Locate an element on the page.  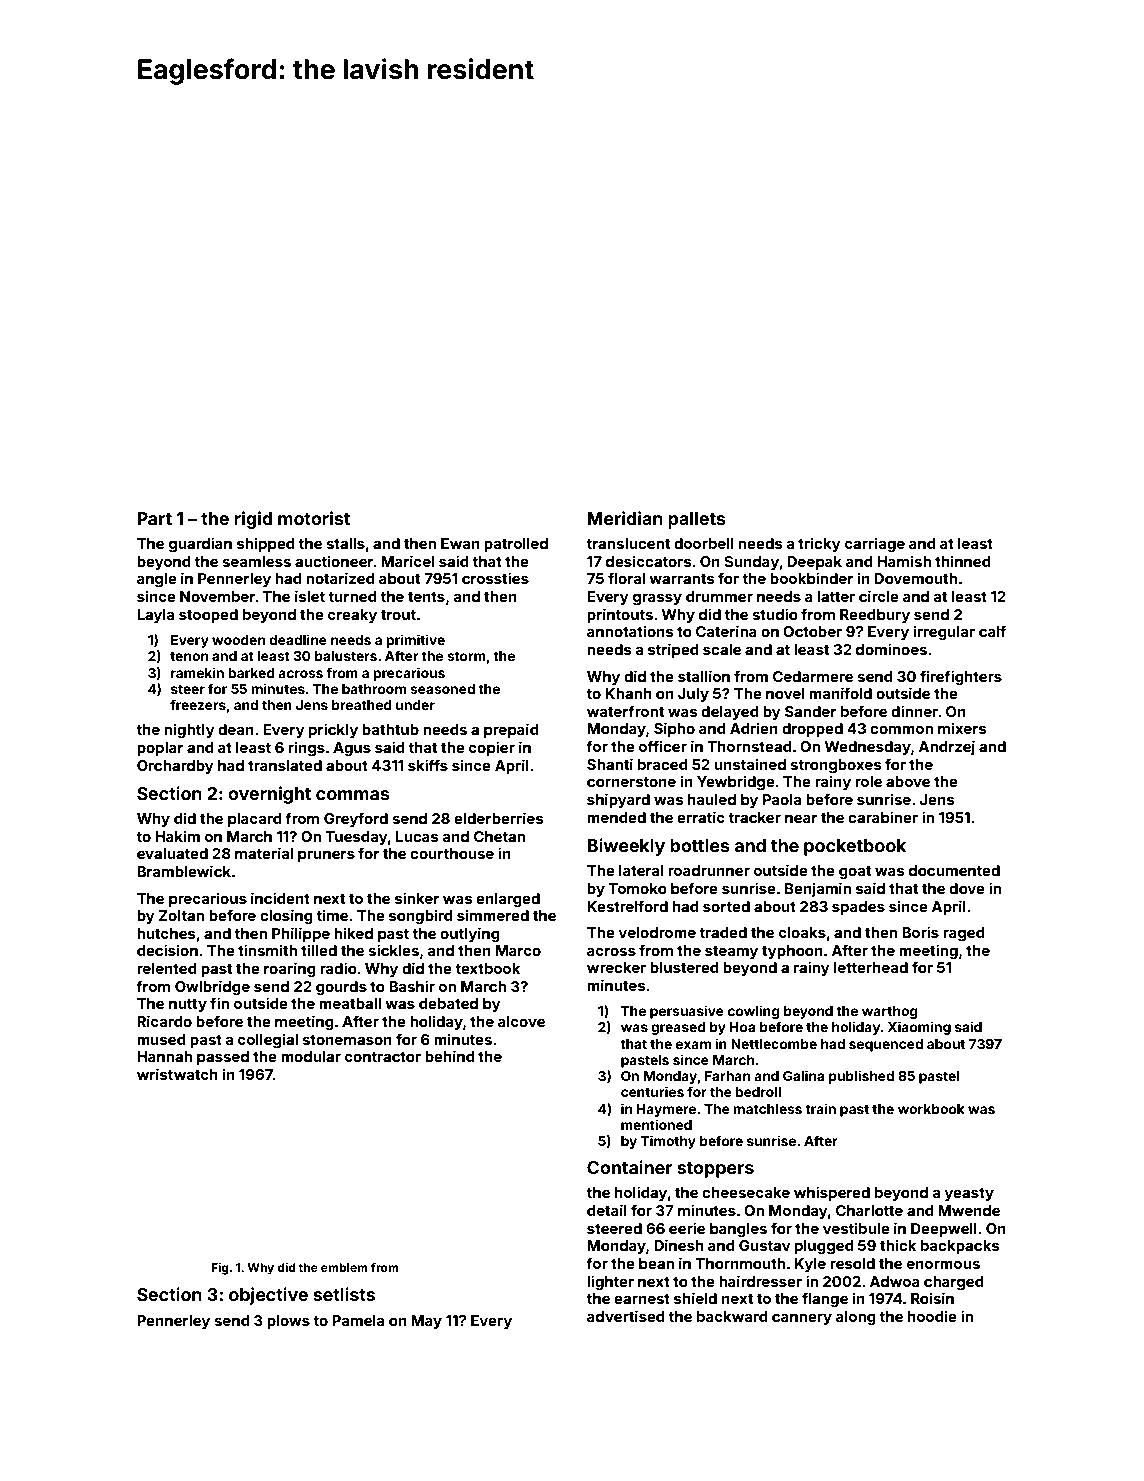
plows is located at coordinates (288, 1322).
